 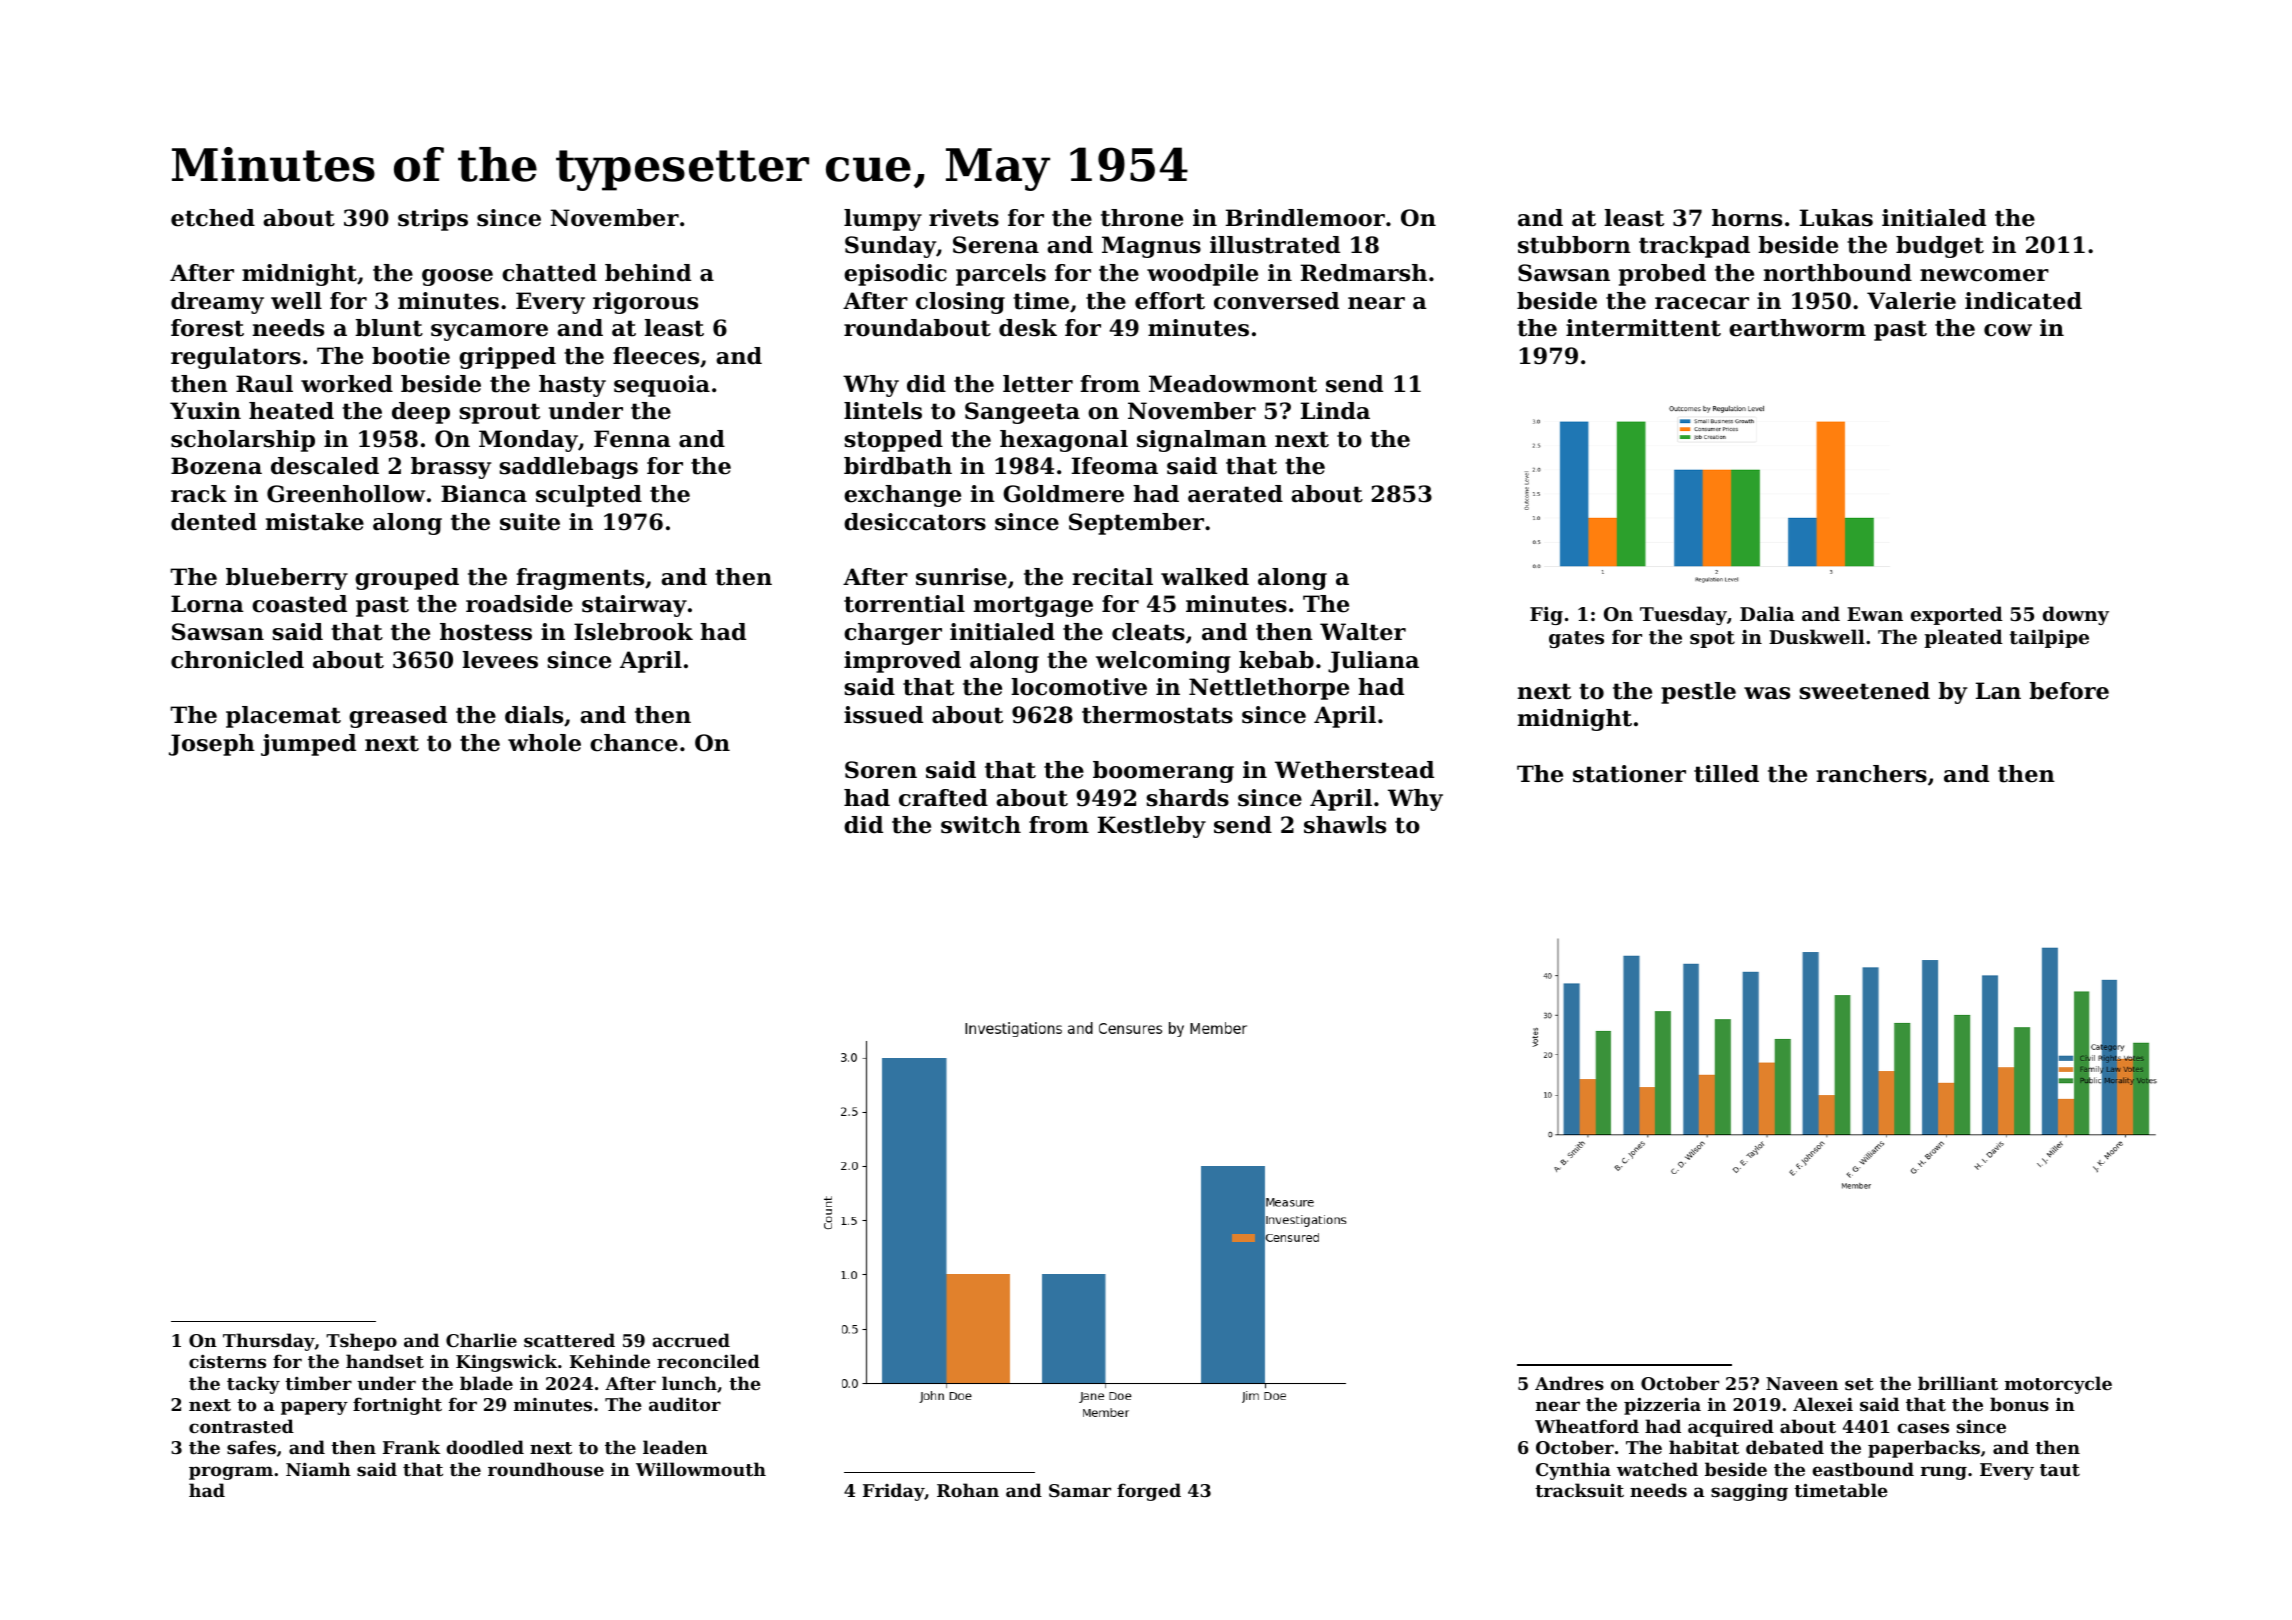 What do you see at coordinates (212, 745) in the screenshot?
I see `Joseph` at bounding box center [212, 745].
